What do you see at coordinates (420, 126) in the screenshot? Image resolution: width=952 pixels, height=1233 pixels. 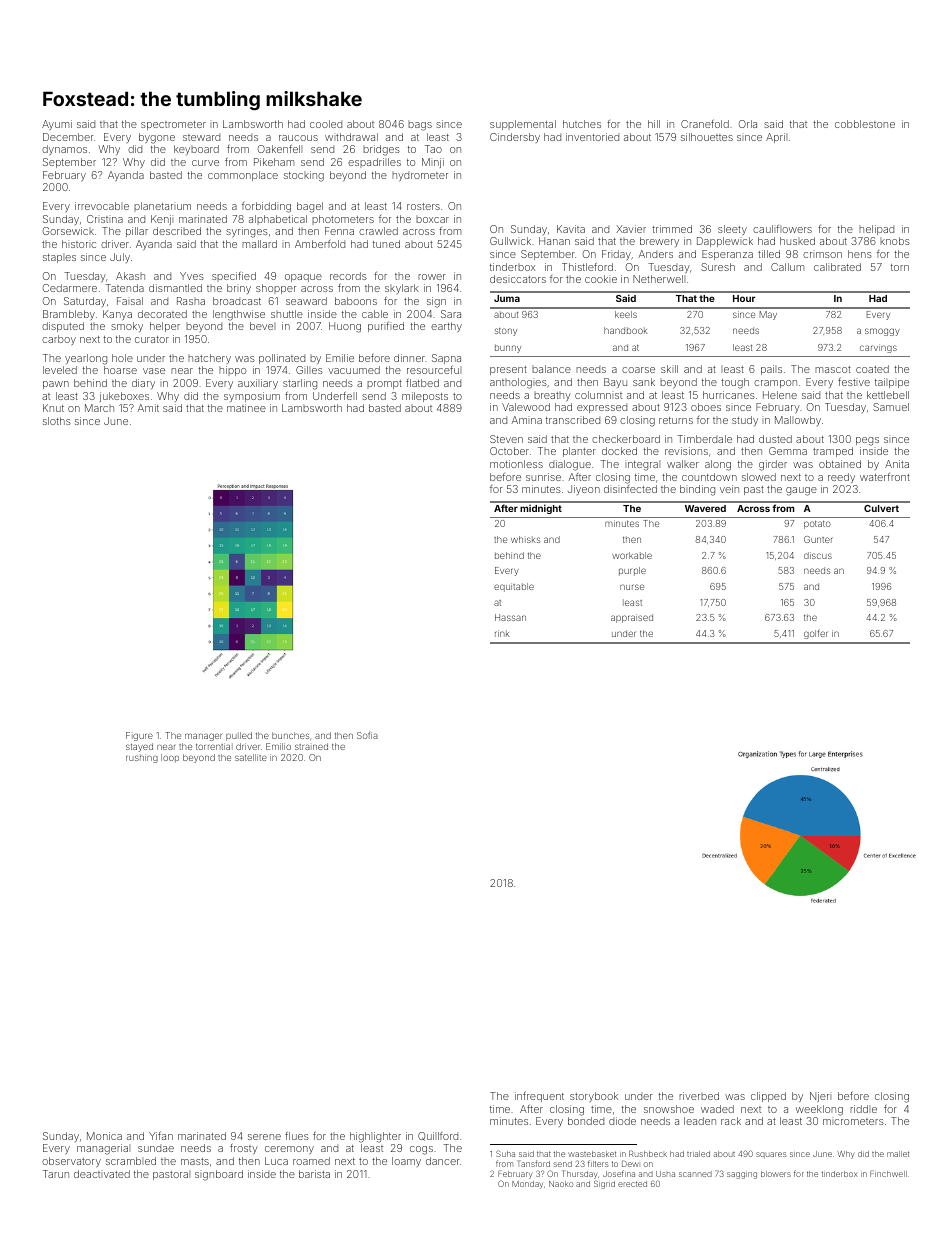 I see `bags` at bounding box center [420, 126].
